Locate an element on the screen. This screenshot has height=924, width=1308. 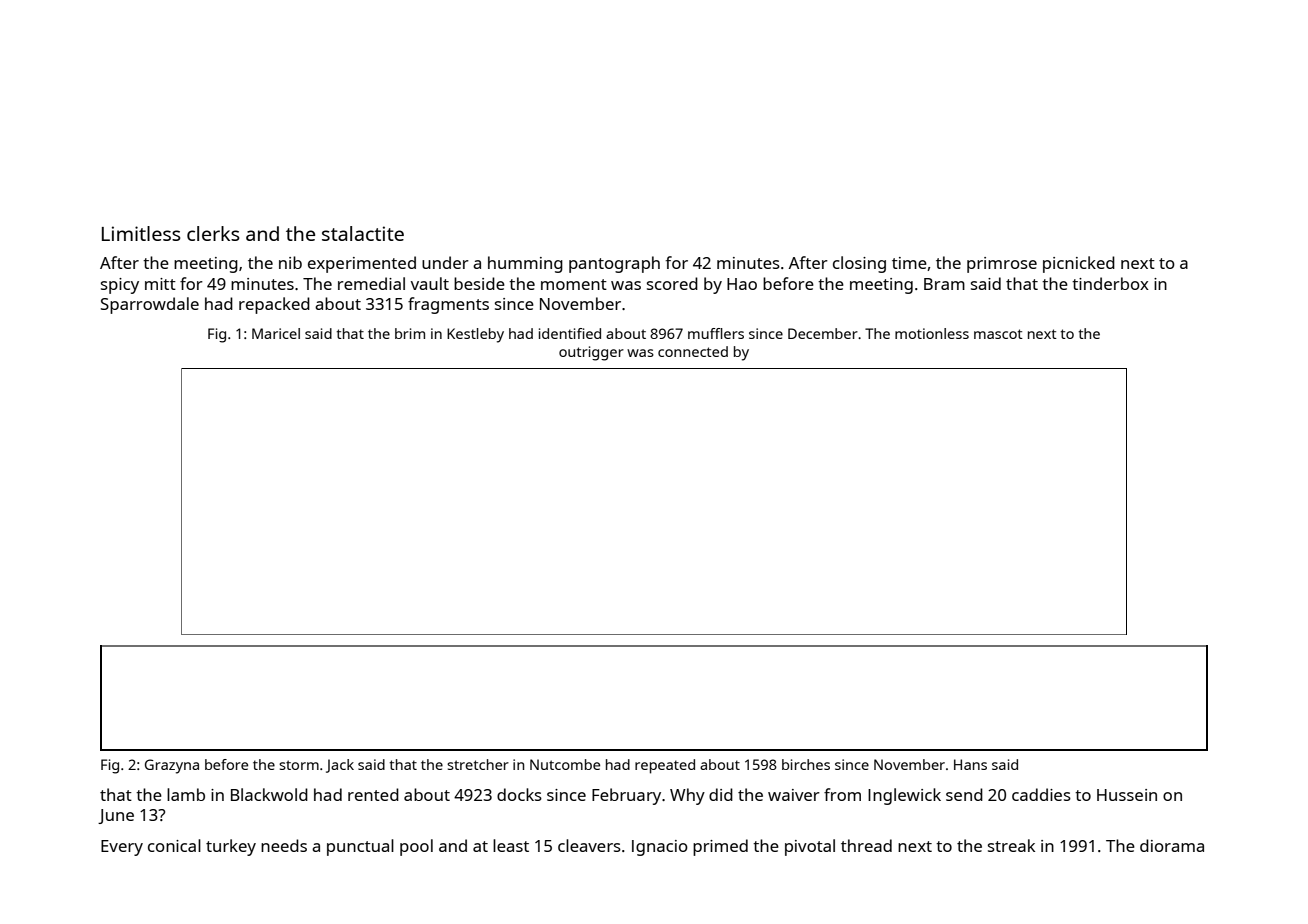
birches is located at coordinates (806, 764).
